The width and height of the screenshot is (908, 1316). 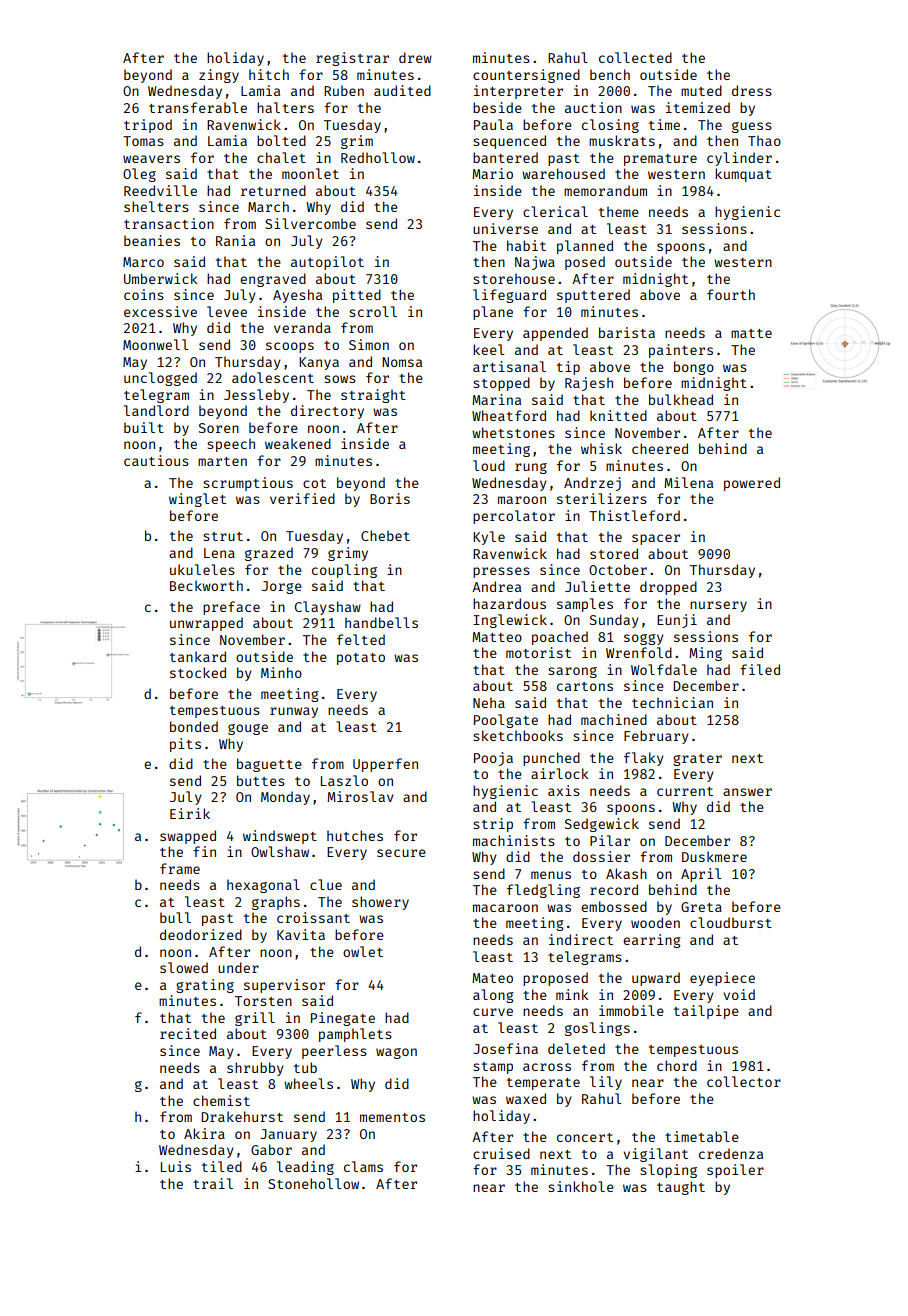 What do you see at coordinates (589, 384) in the screenshot?
I see `Rajesh` at bounding box center [589, 384].
